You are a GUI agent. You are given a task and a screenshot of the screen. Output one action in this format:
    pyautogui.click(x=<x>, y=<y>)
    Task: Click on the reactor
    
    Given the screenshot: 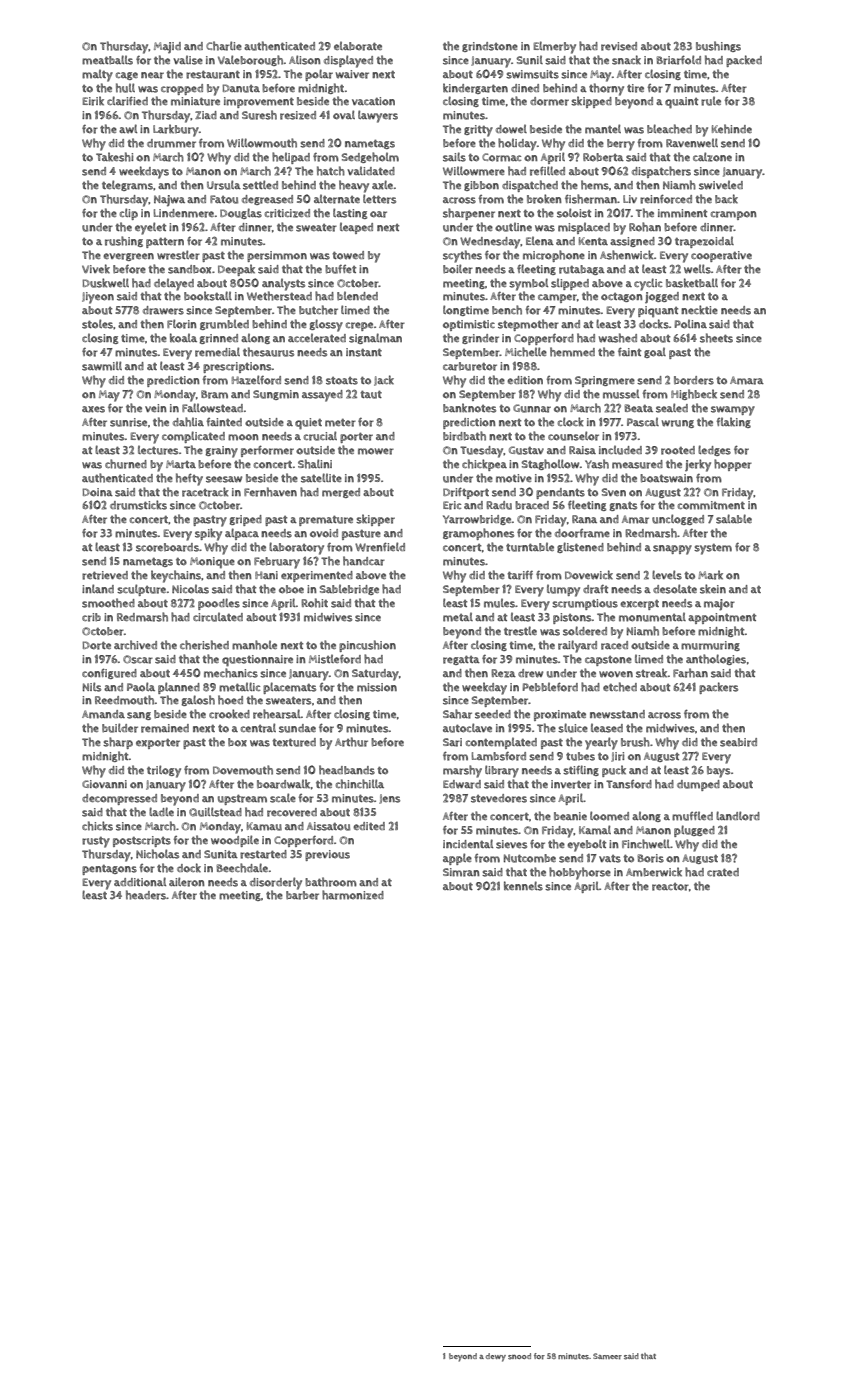 What is the action you would take?
    pyautogui.click(x=670, y=887)
